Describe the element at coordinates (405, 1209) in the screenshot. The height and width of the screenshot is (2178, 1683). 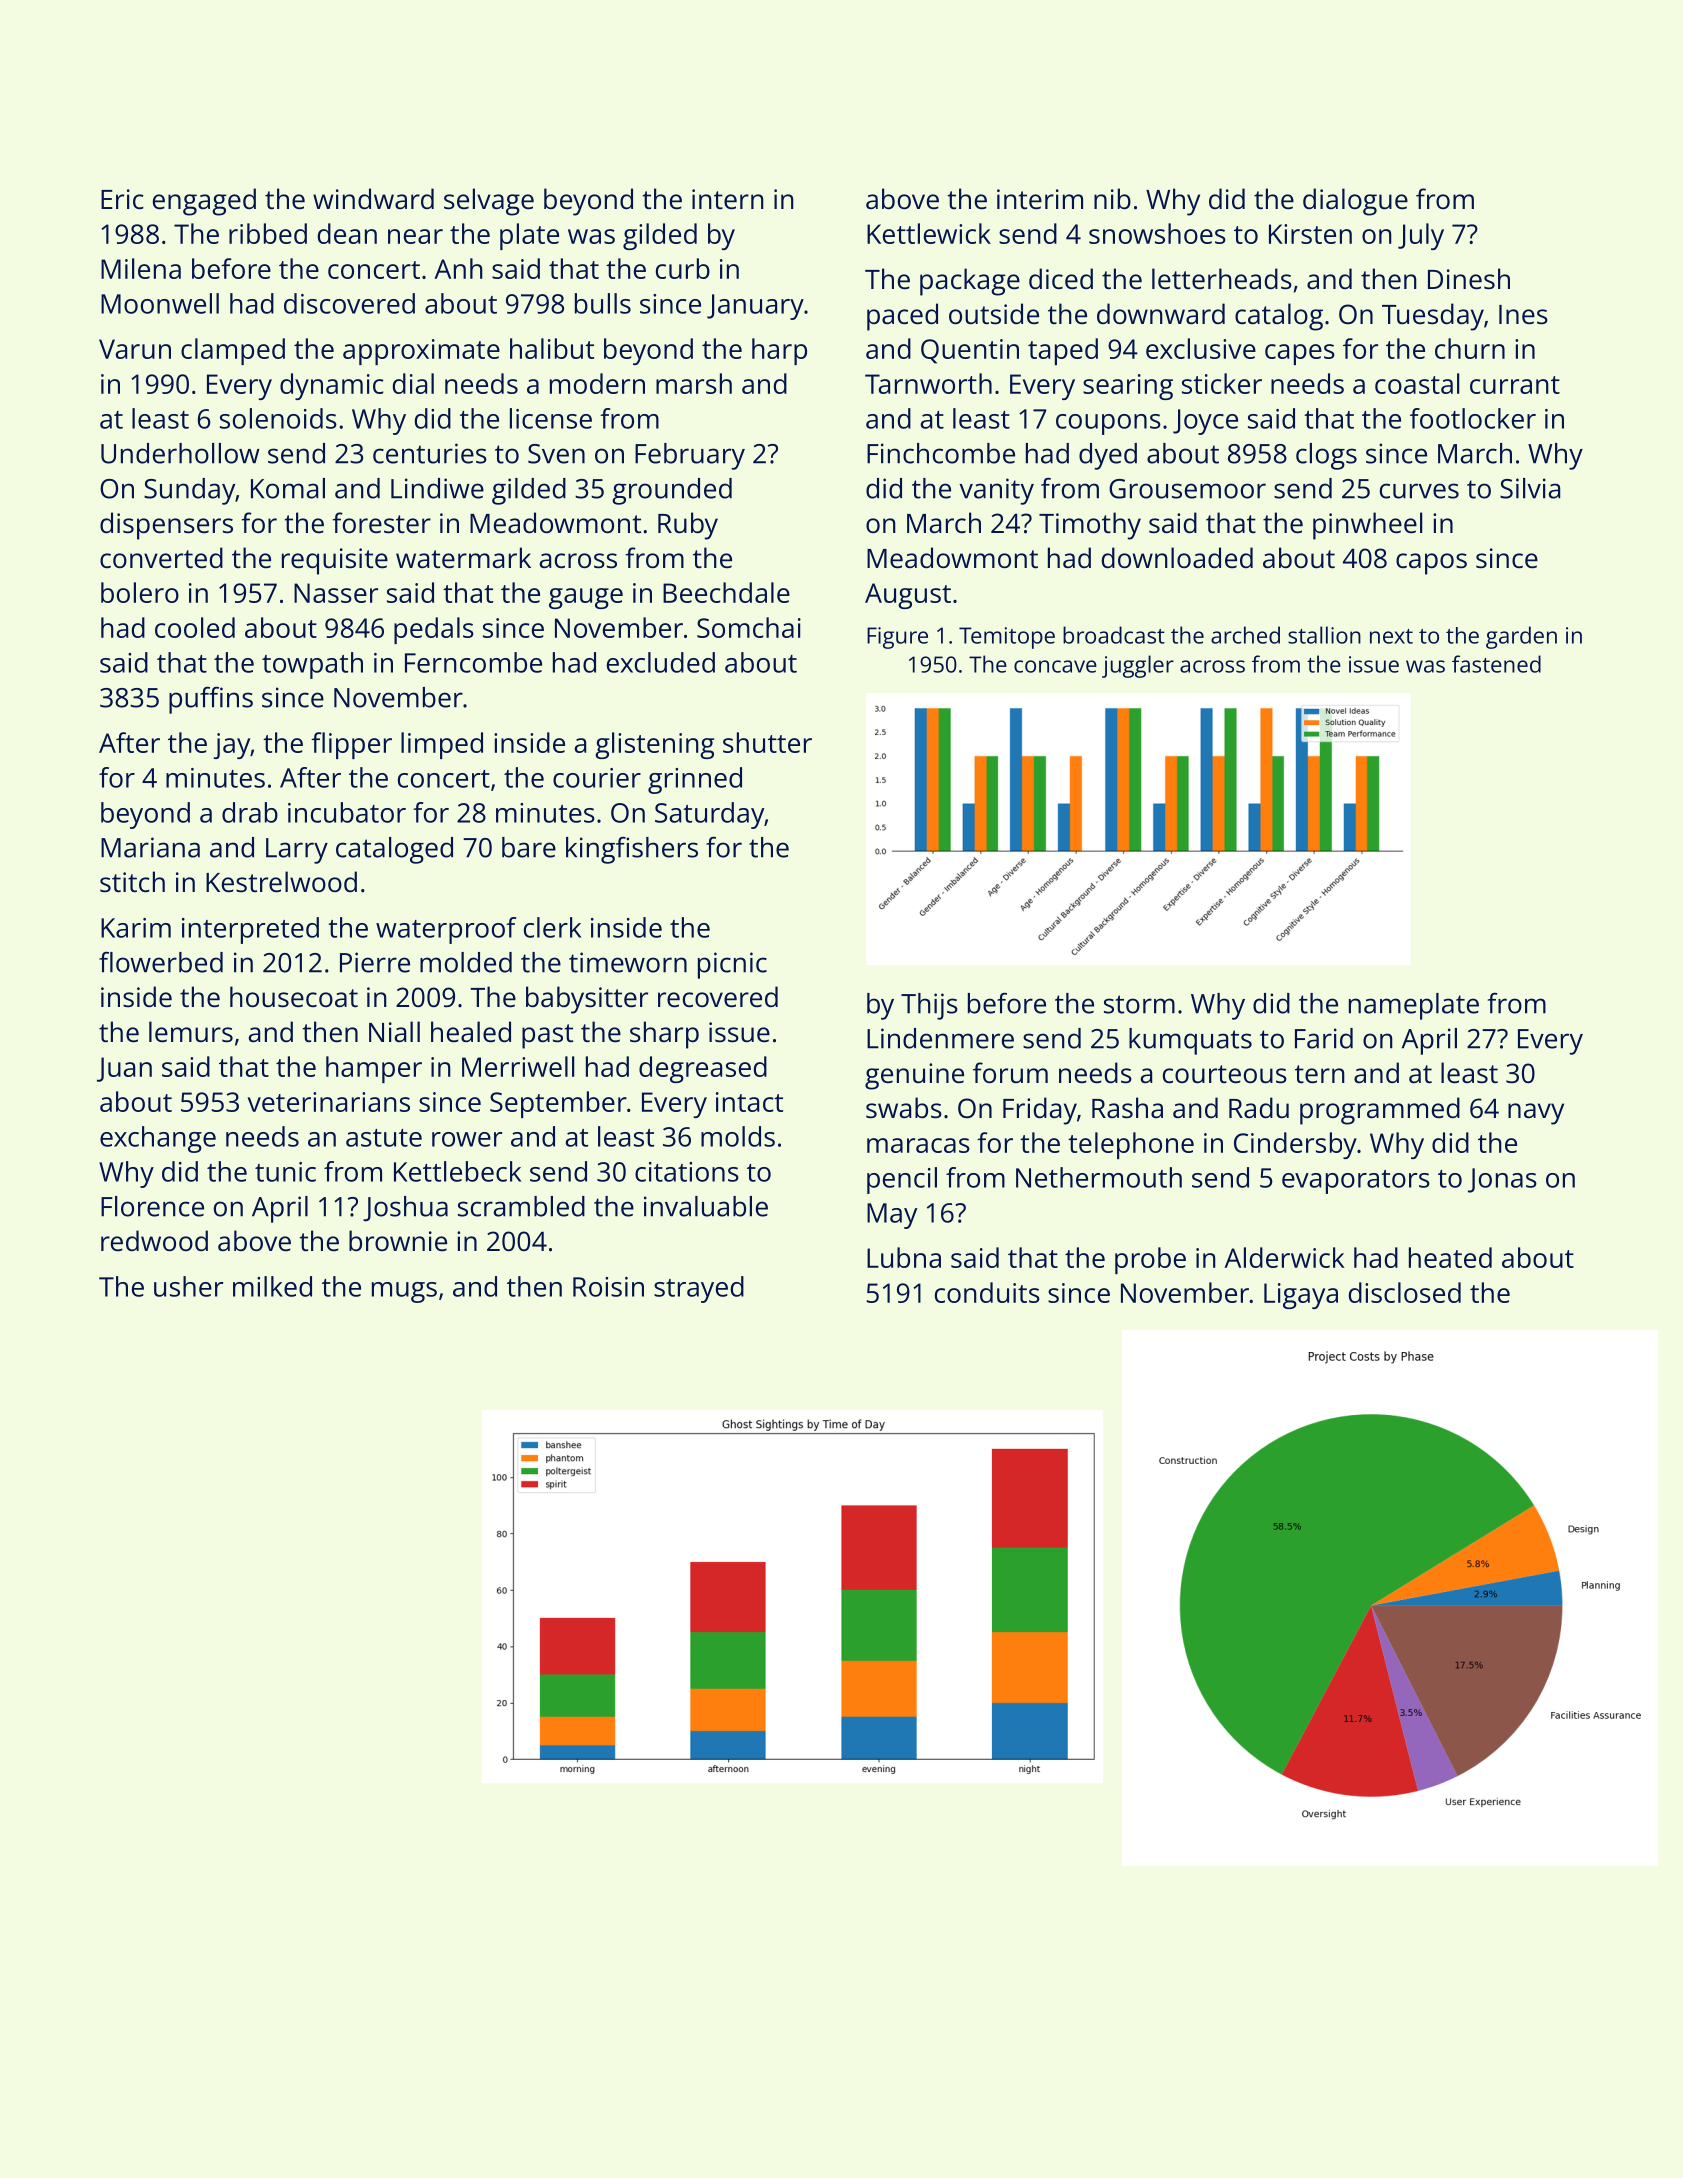
I see `Joshua` at that location.
